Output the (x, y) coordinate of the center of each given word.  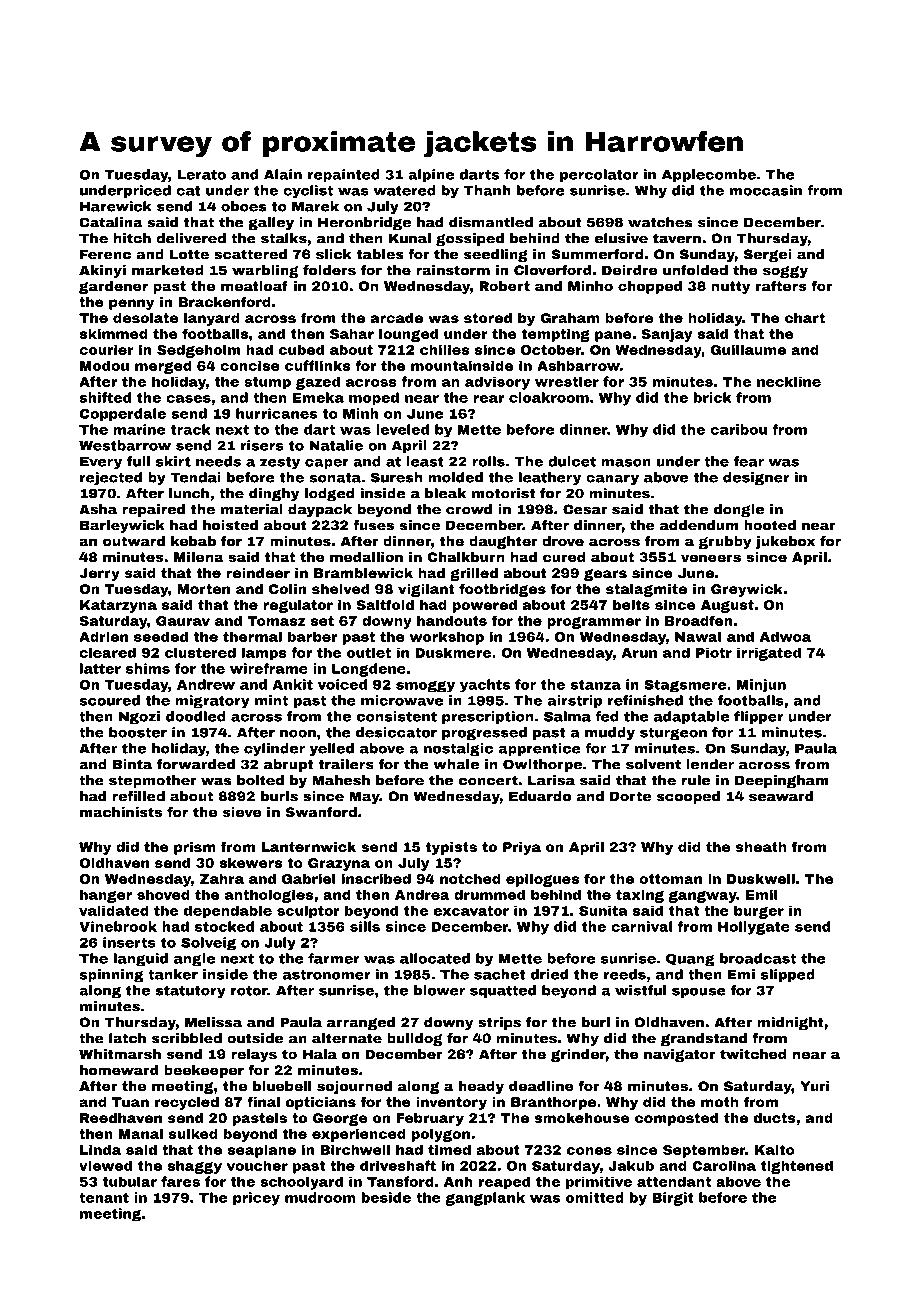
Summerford (597, 254)
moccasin (766, 190)
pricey (256, 1199)
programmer (594, 623)
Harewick (116, 206)
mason (626, 463)
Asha (98, 509)
